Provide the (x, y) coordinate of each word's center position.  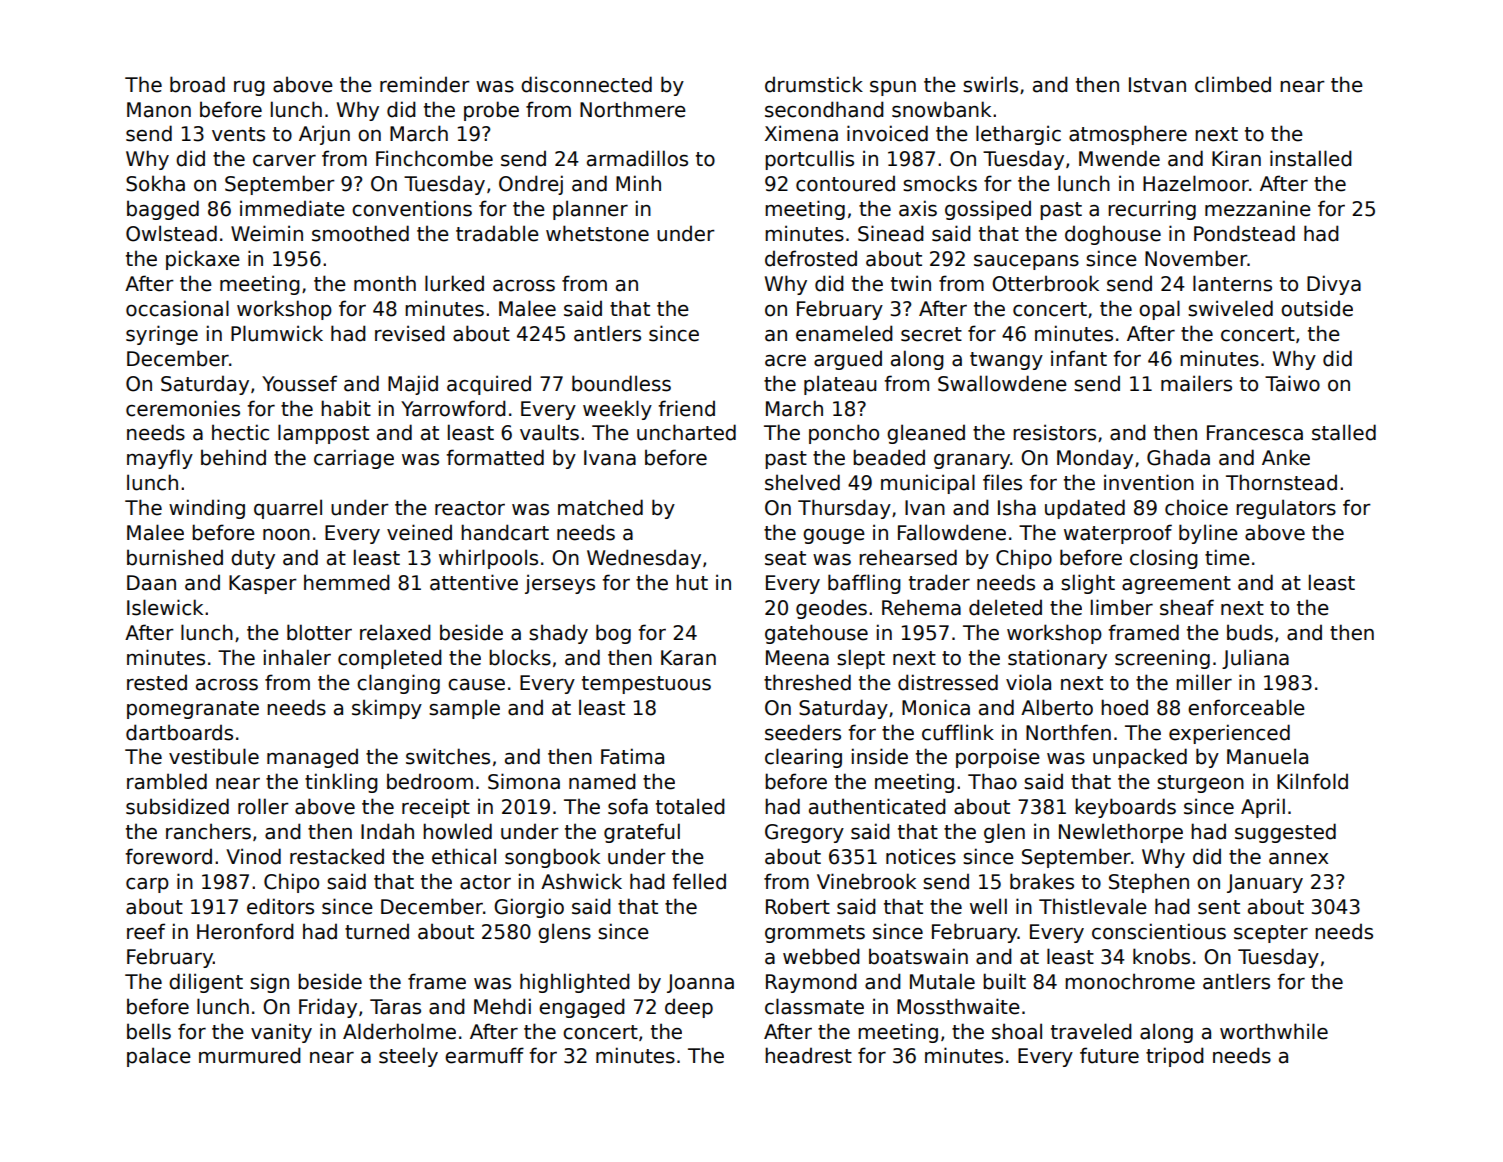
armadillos (637, 158)
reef (146, 931)
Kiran (1236, 158)
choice (1196, 507)
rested (157, 682)
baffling (864, 584)
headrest (808, 1055)
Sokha (155, 183)
